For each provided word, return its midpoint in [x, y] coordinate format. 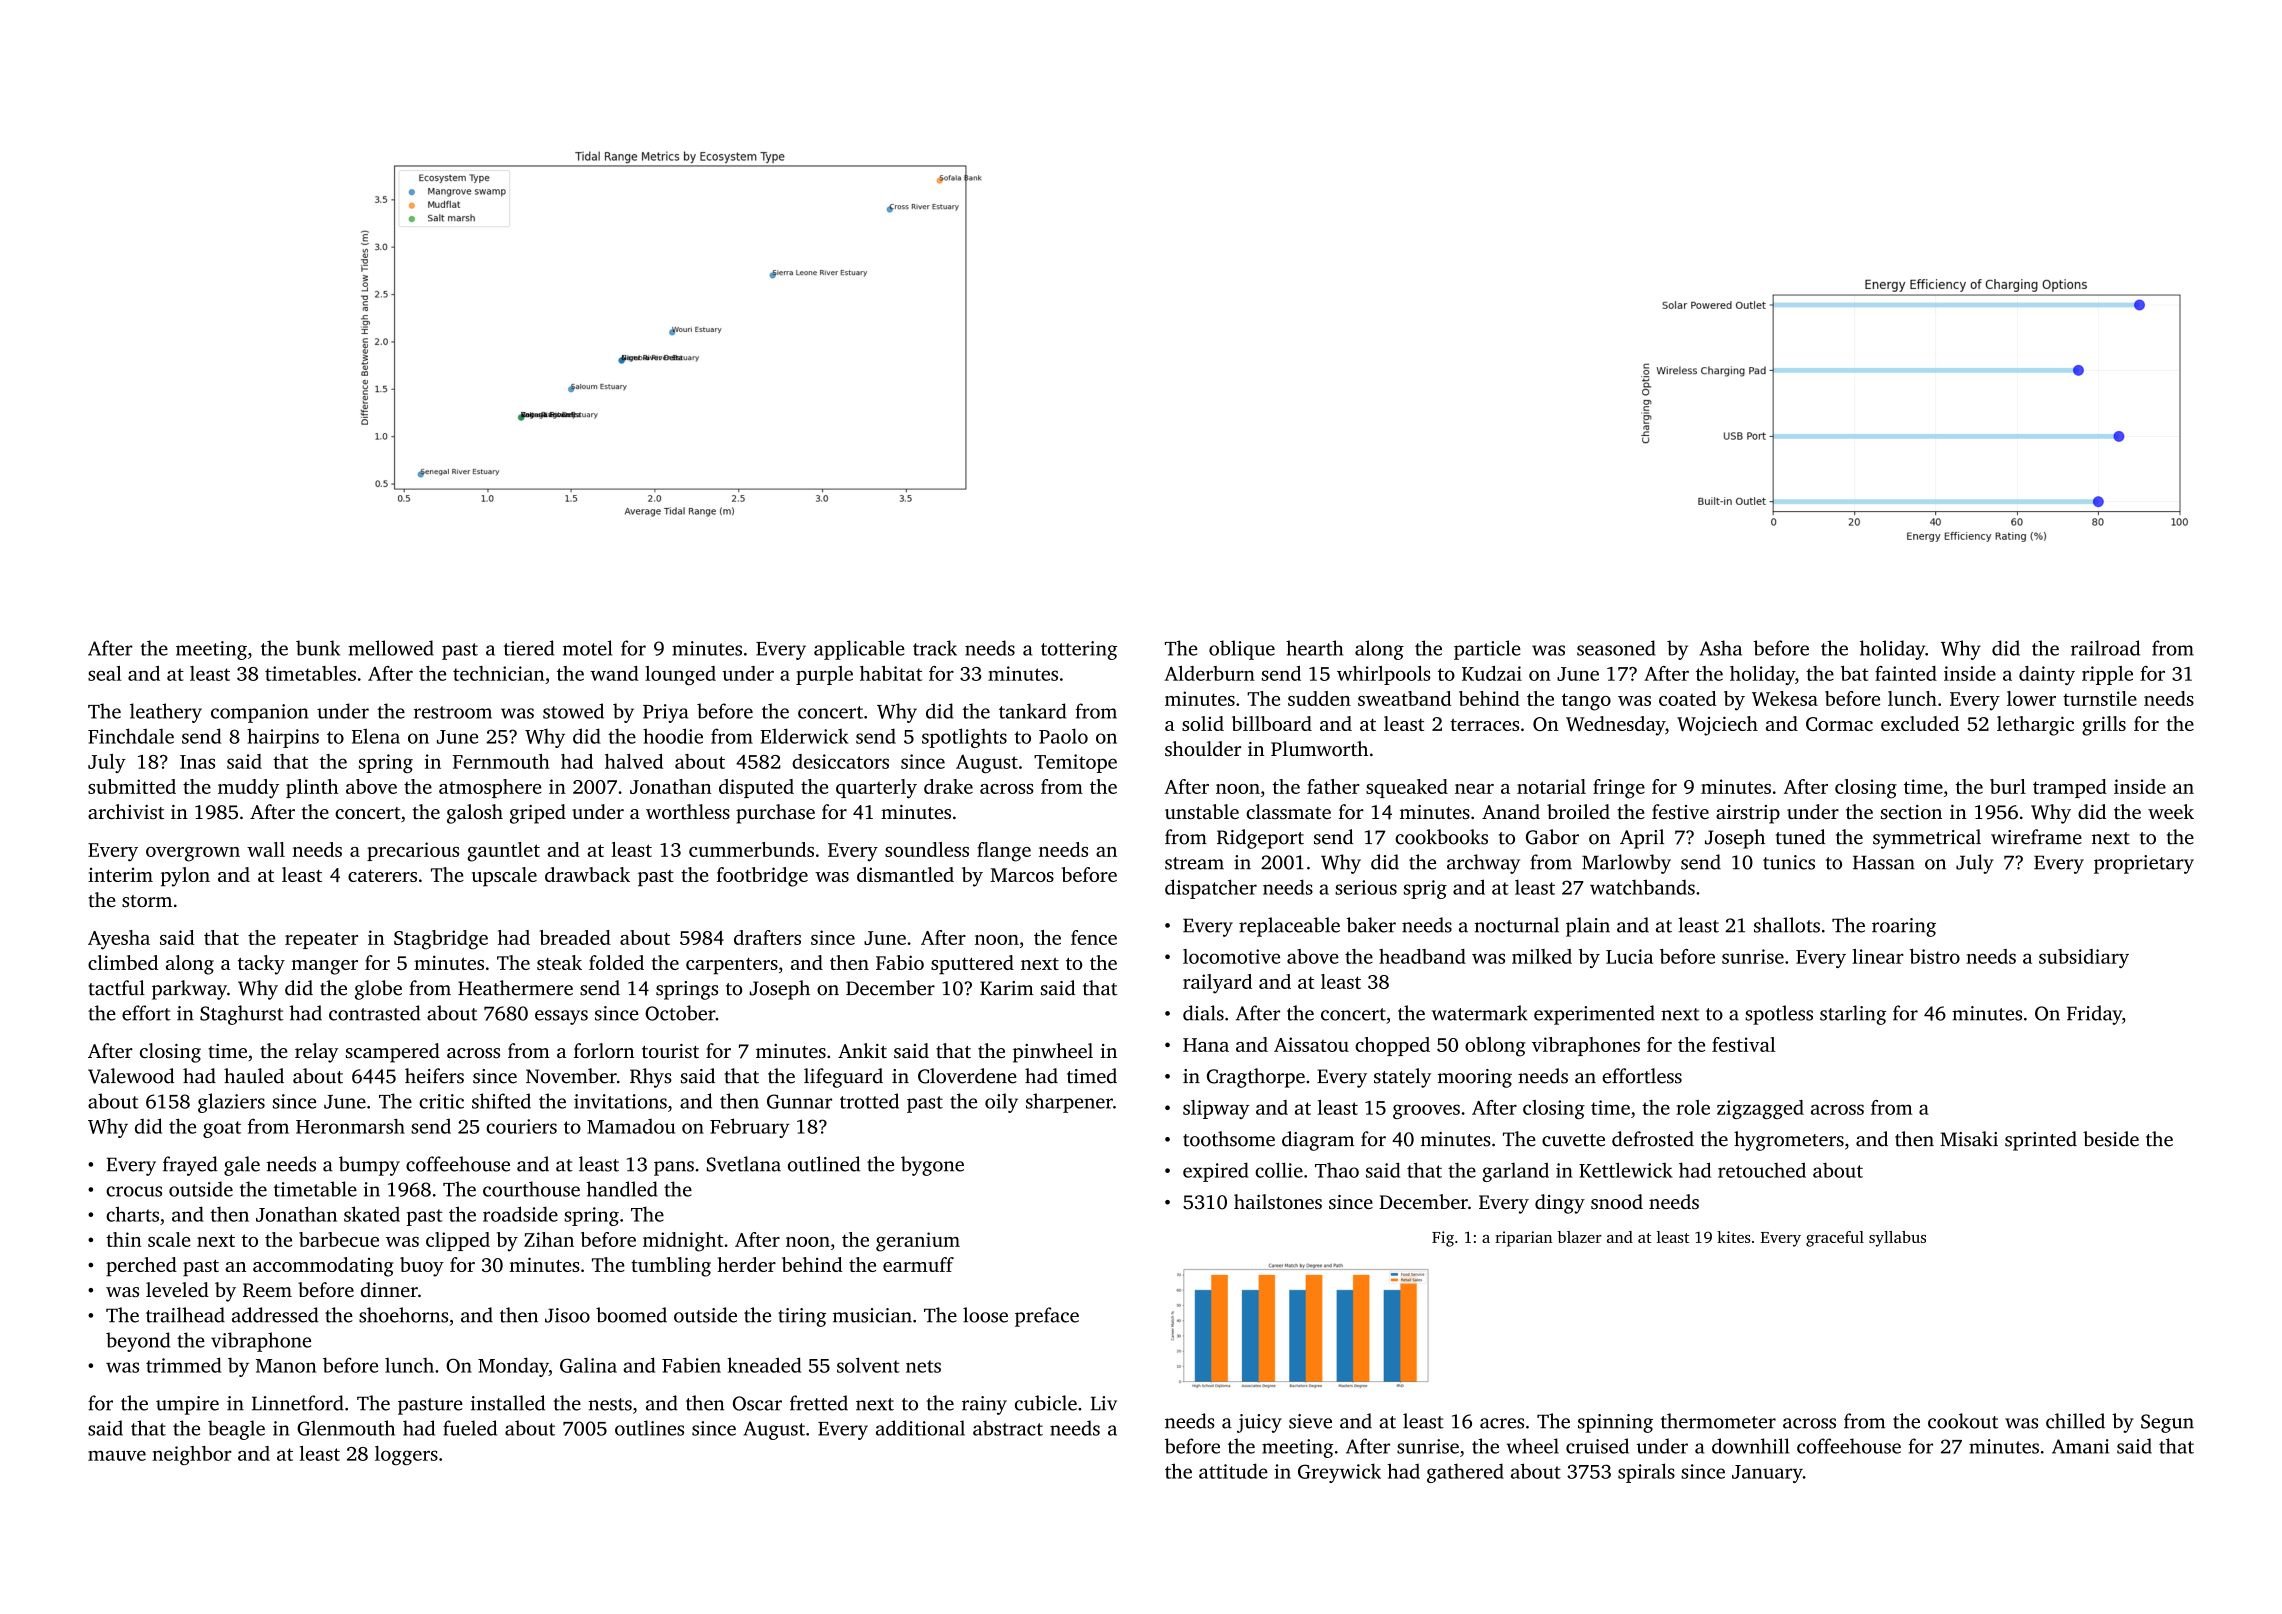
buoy [422, 1267]
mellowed [391, 648]
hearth [1314, 648]
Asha [1720, 648]
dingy [1560, 1204]
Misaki [1969, 1139]
